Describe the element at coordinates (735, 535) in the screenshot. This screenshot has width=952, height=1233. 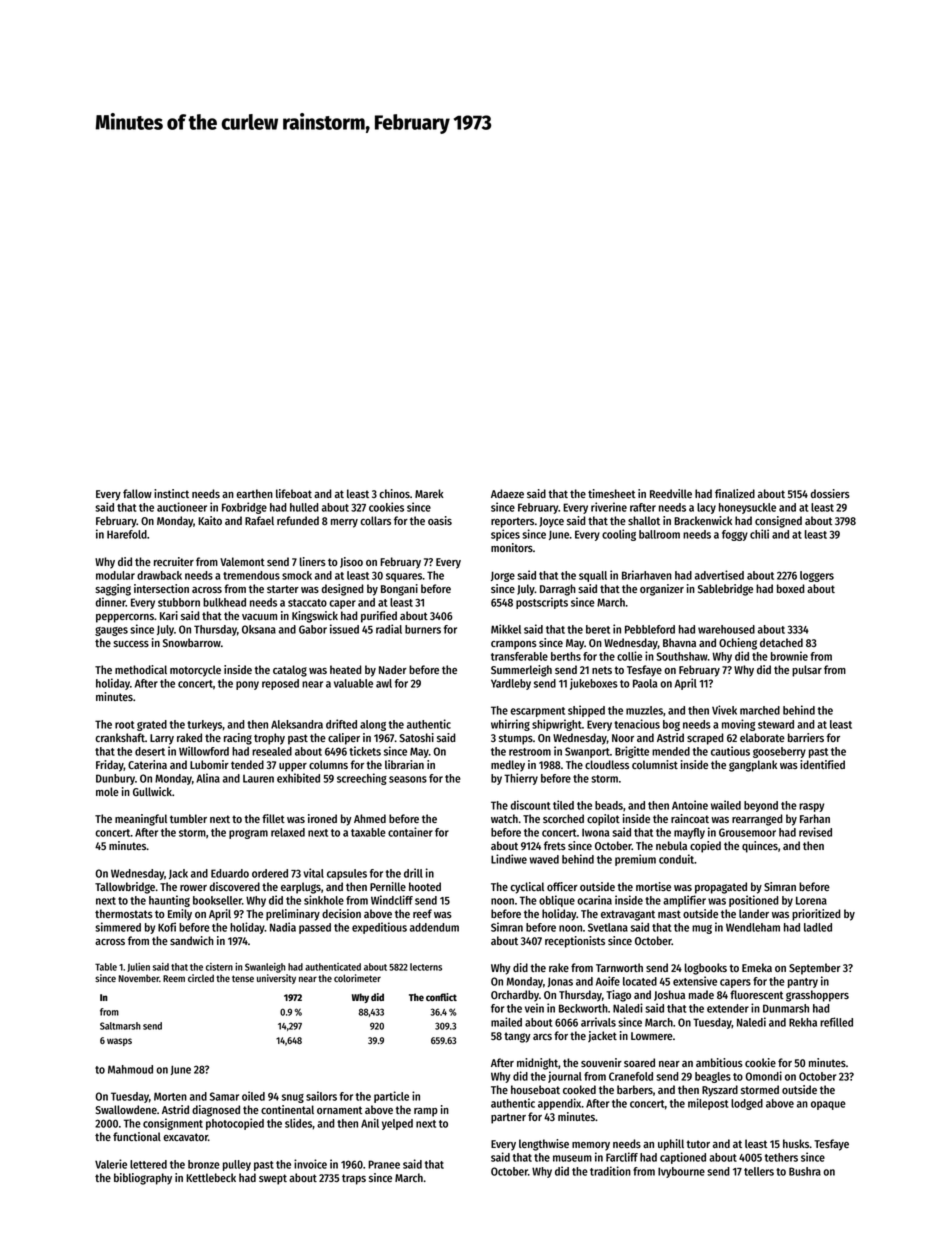
I see `foggy` at that location.
